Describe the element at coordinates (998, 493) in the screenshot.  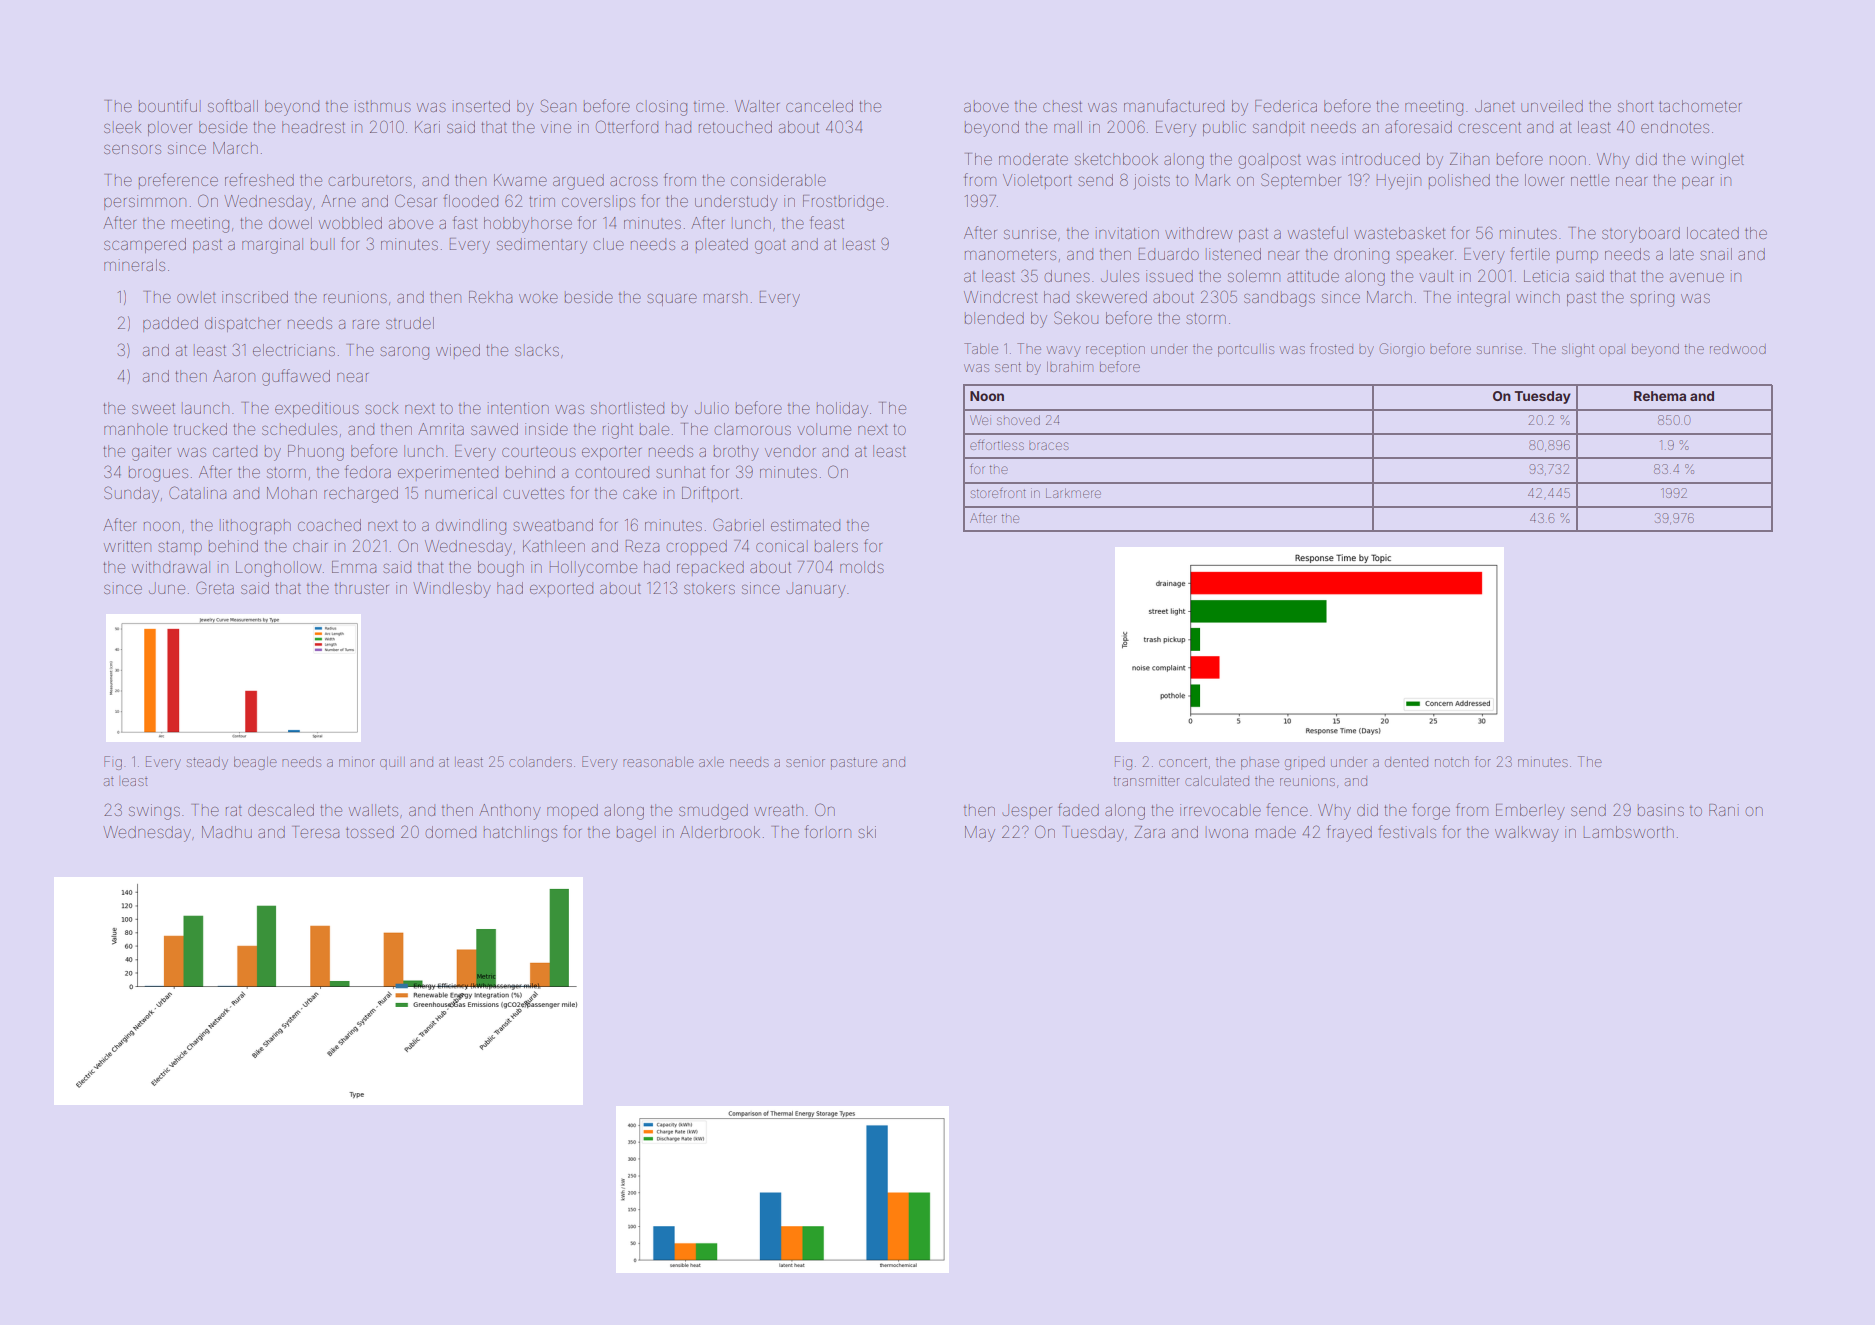
I see `storefront` at that location.
